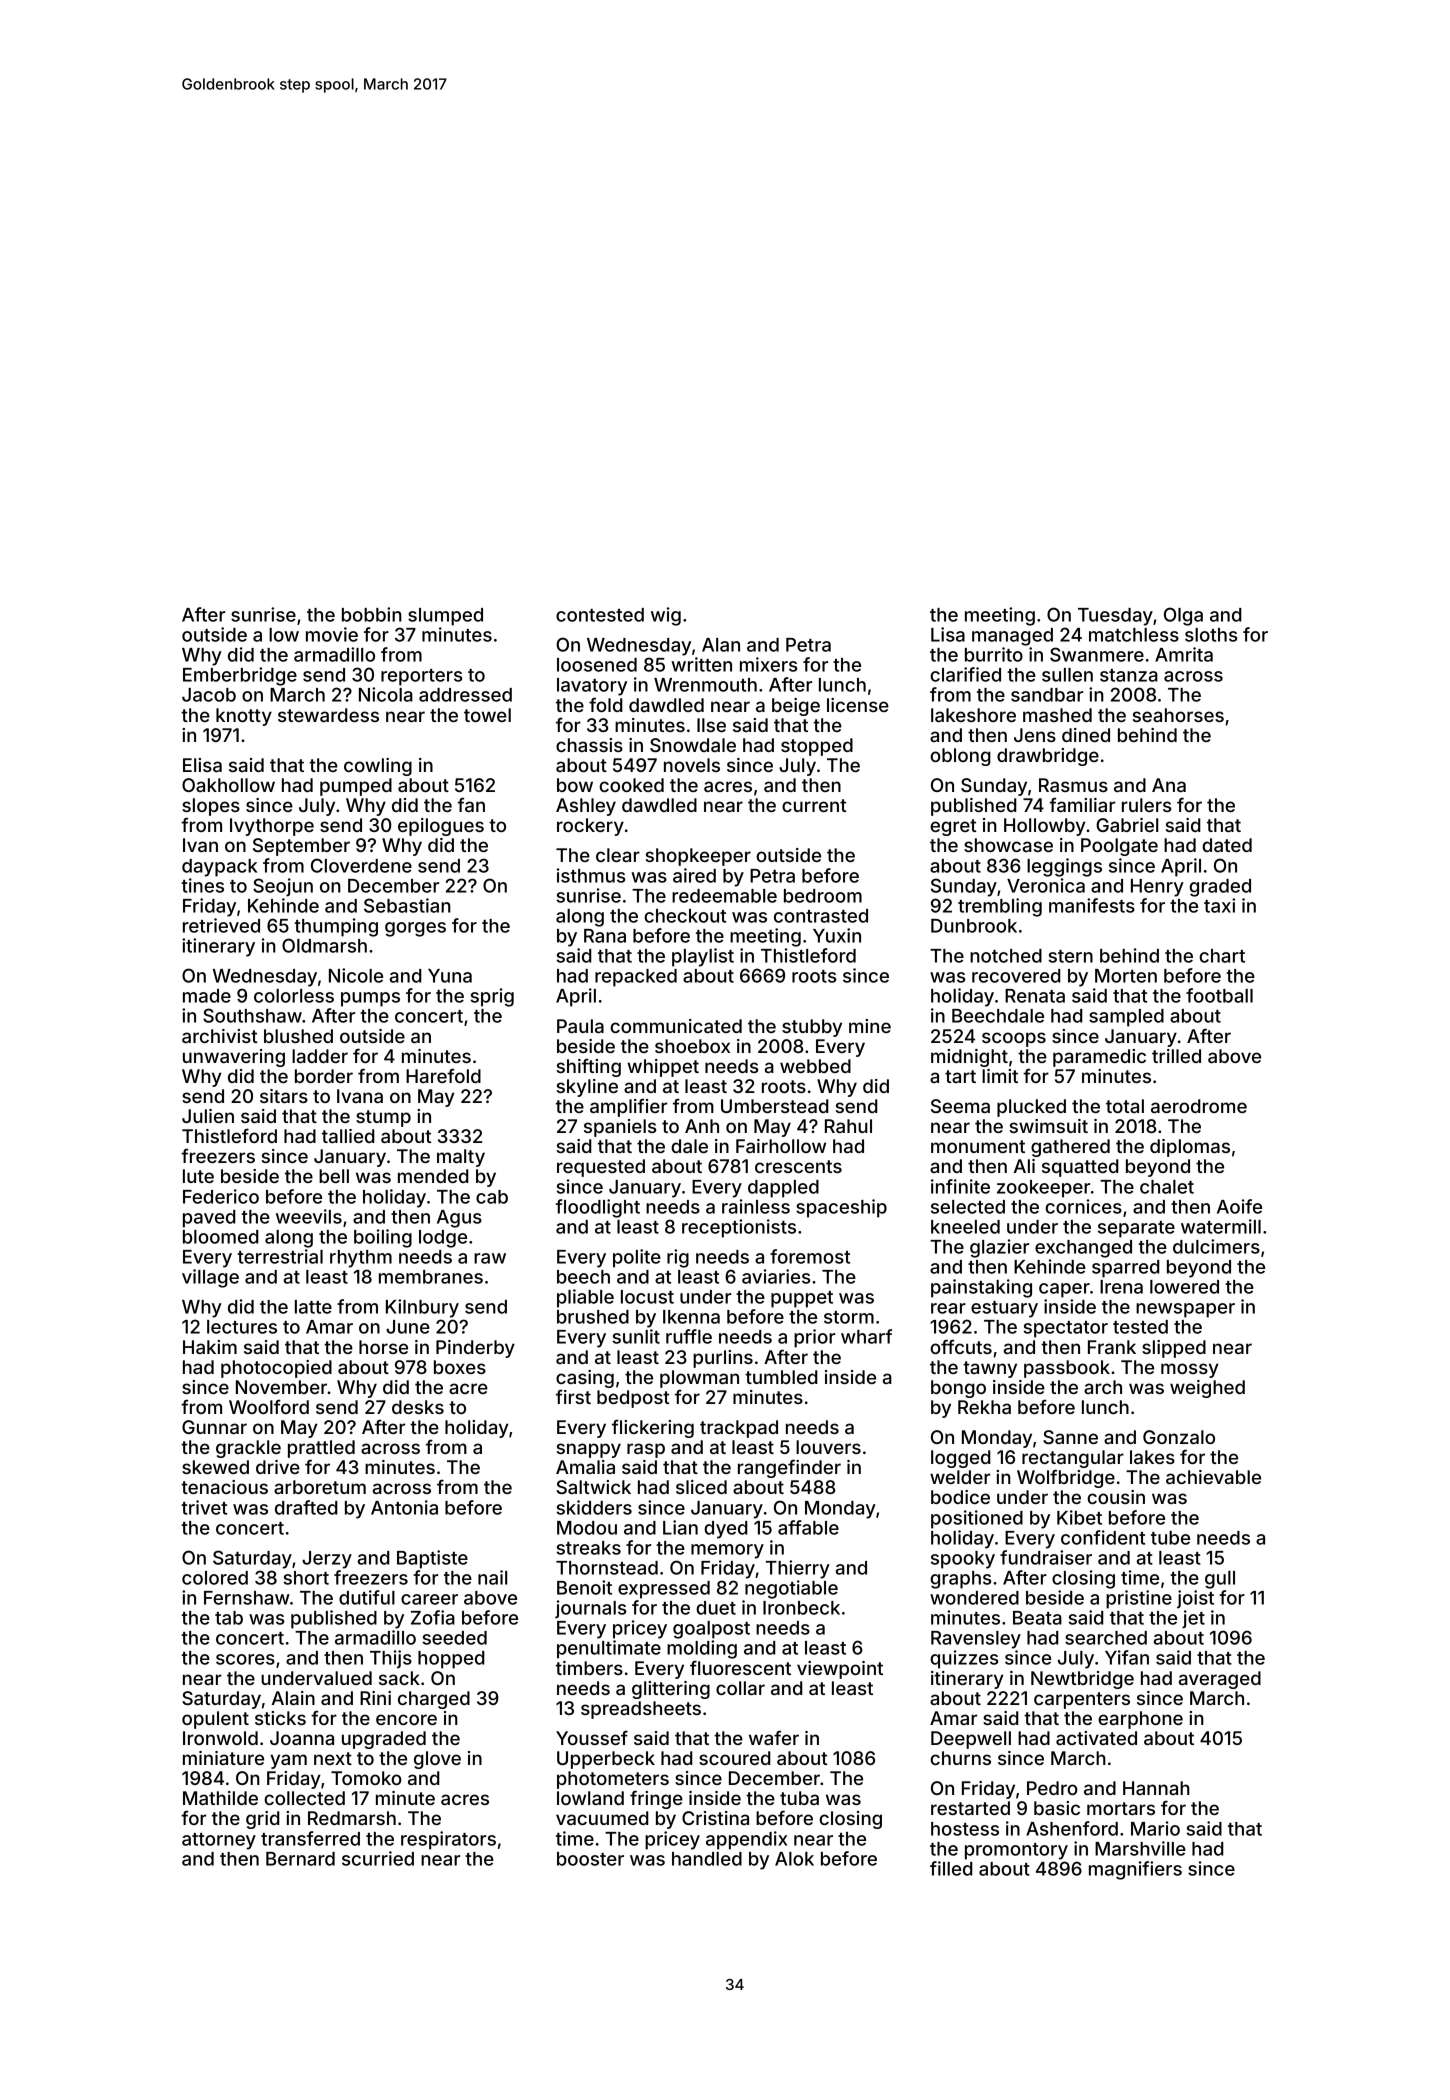 The height and width of the document is (2100, 1450). Describe the element at coordinates (441, 827) in the document. I see `epilogues` at that location.
